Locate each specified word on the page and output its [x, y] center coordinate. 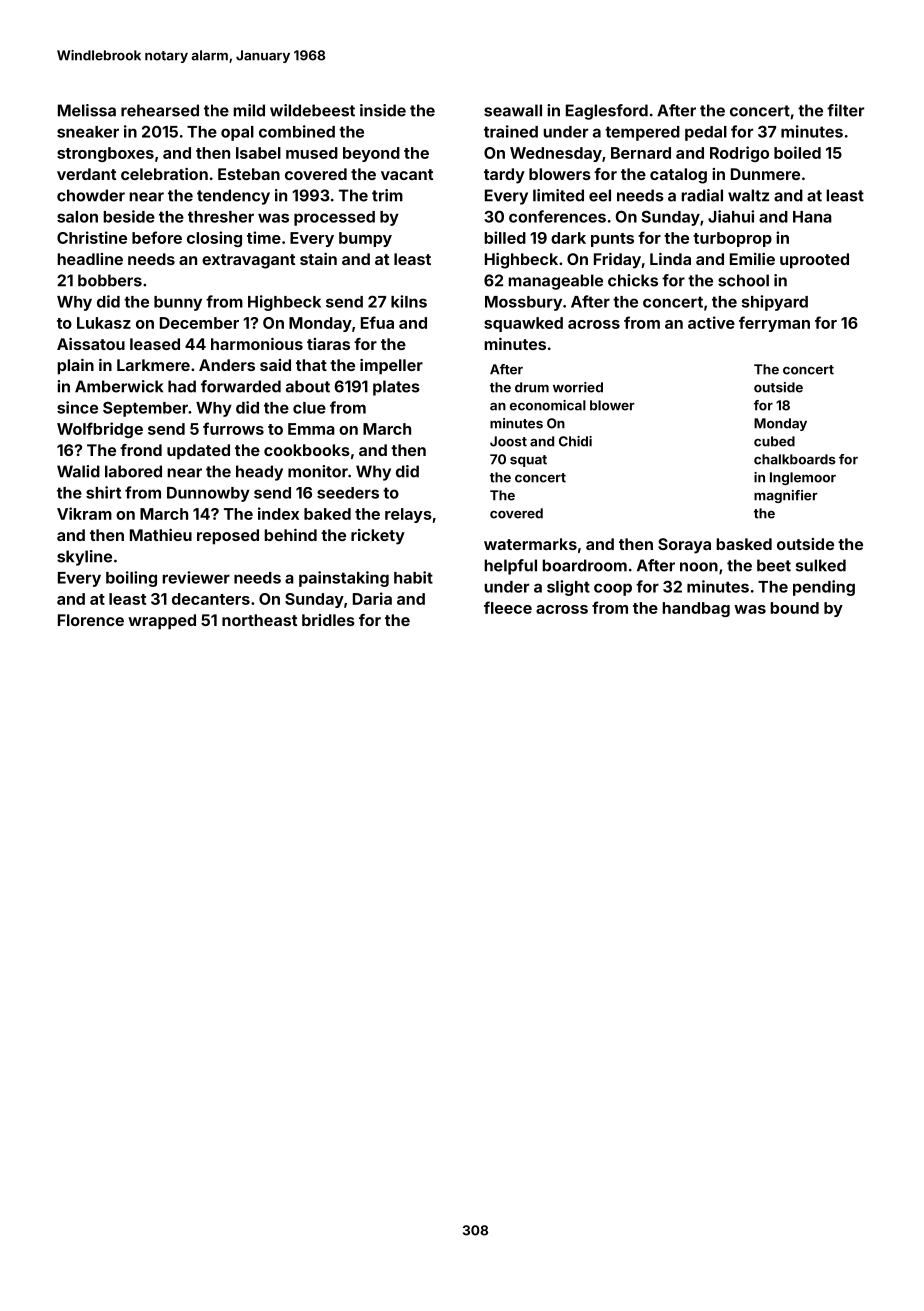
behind [290, 535]
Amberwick [119, 386]
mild [249, 110]
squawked [523, 324]
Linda [670, 259]
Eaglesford [607, 112]
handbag [696, 609]
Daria [372, 598]
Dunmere [765, 174]
